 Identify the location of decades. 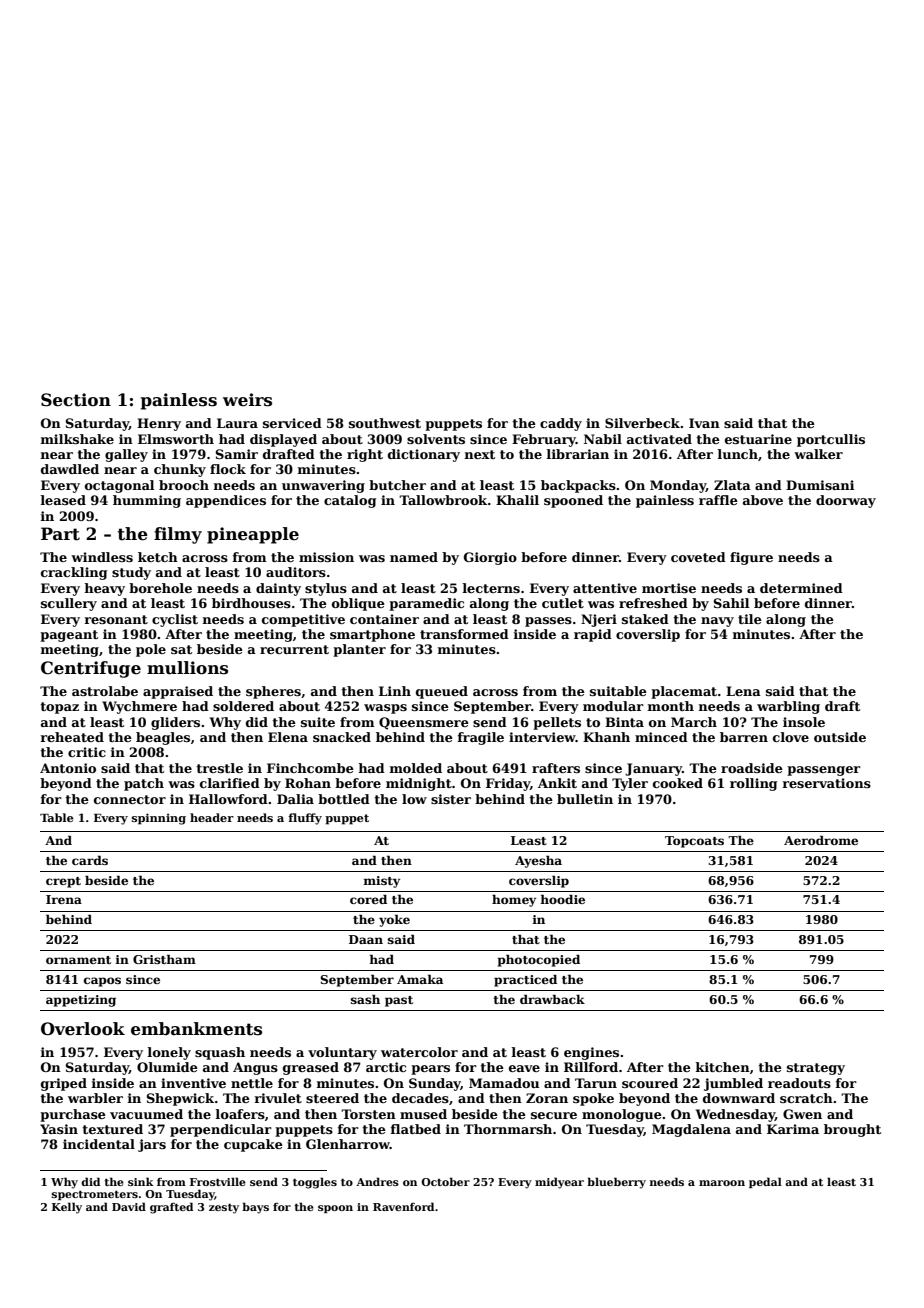
(420, 1098).
